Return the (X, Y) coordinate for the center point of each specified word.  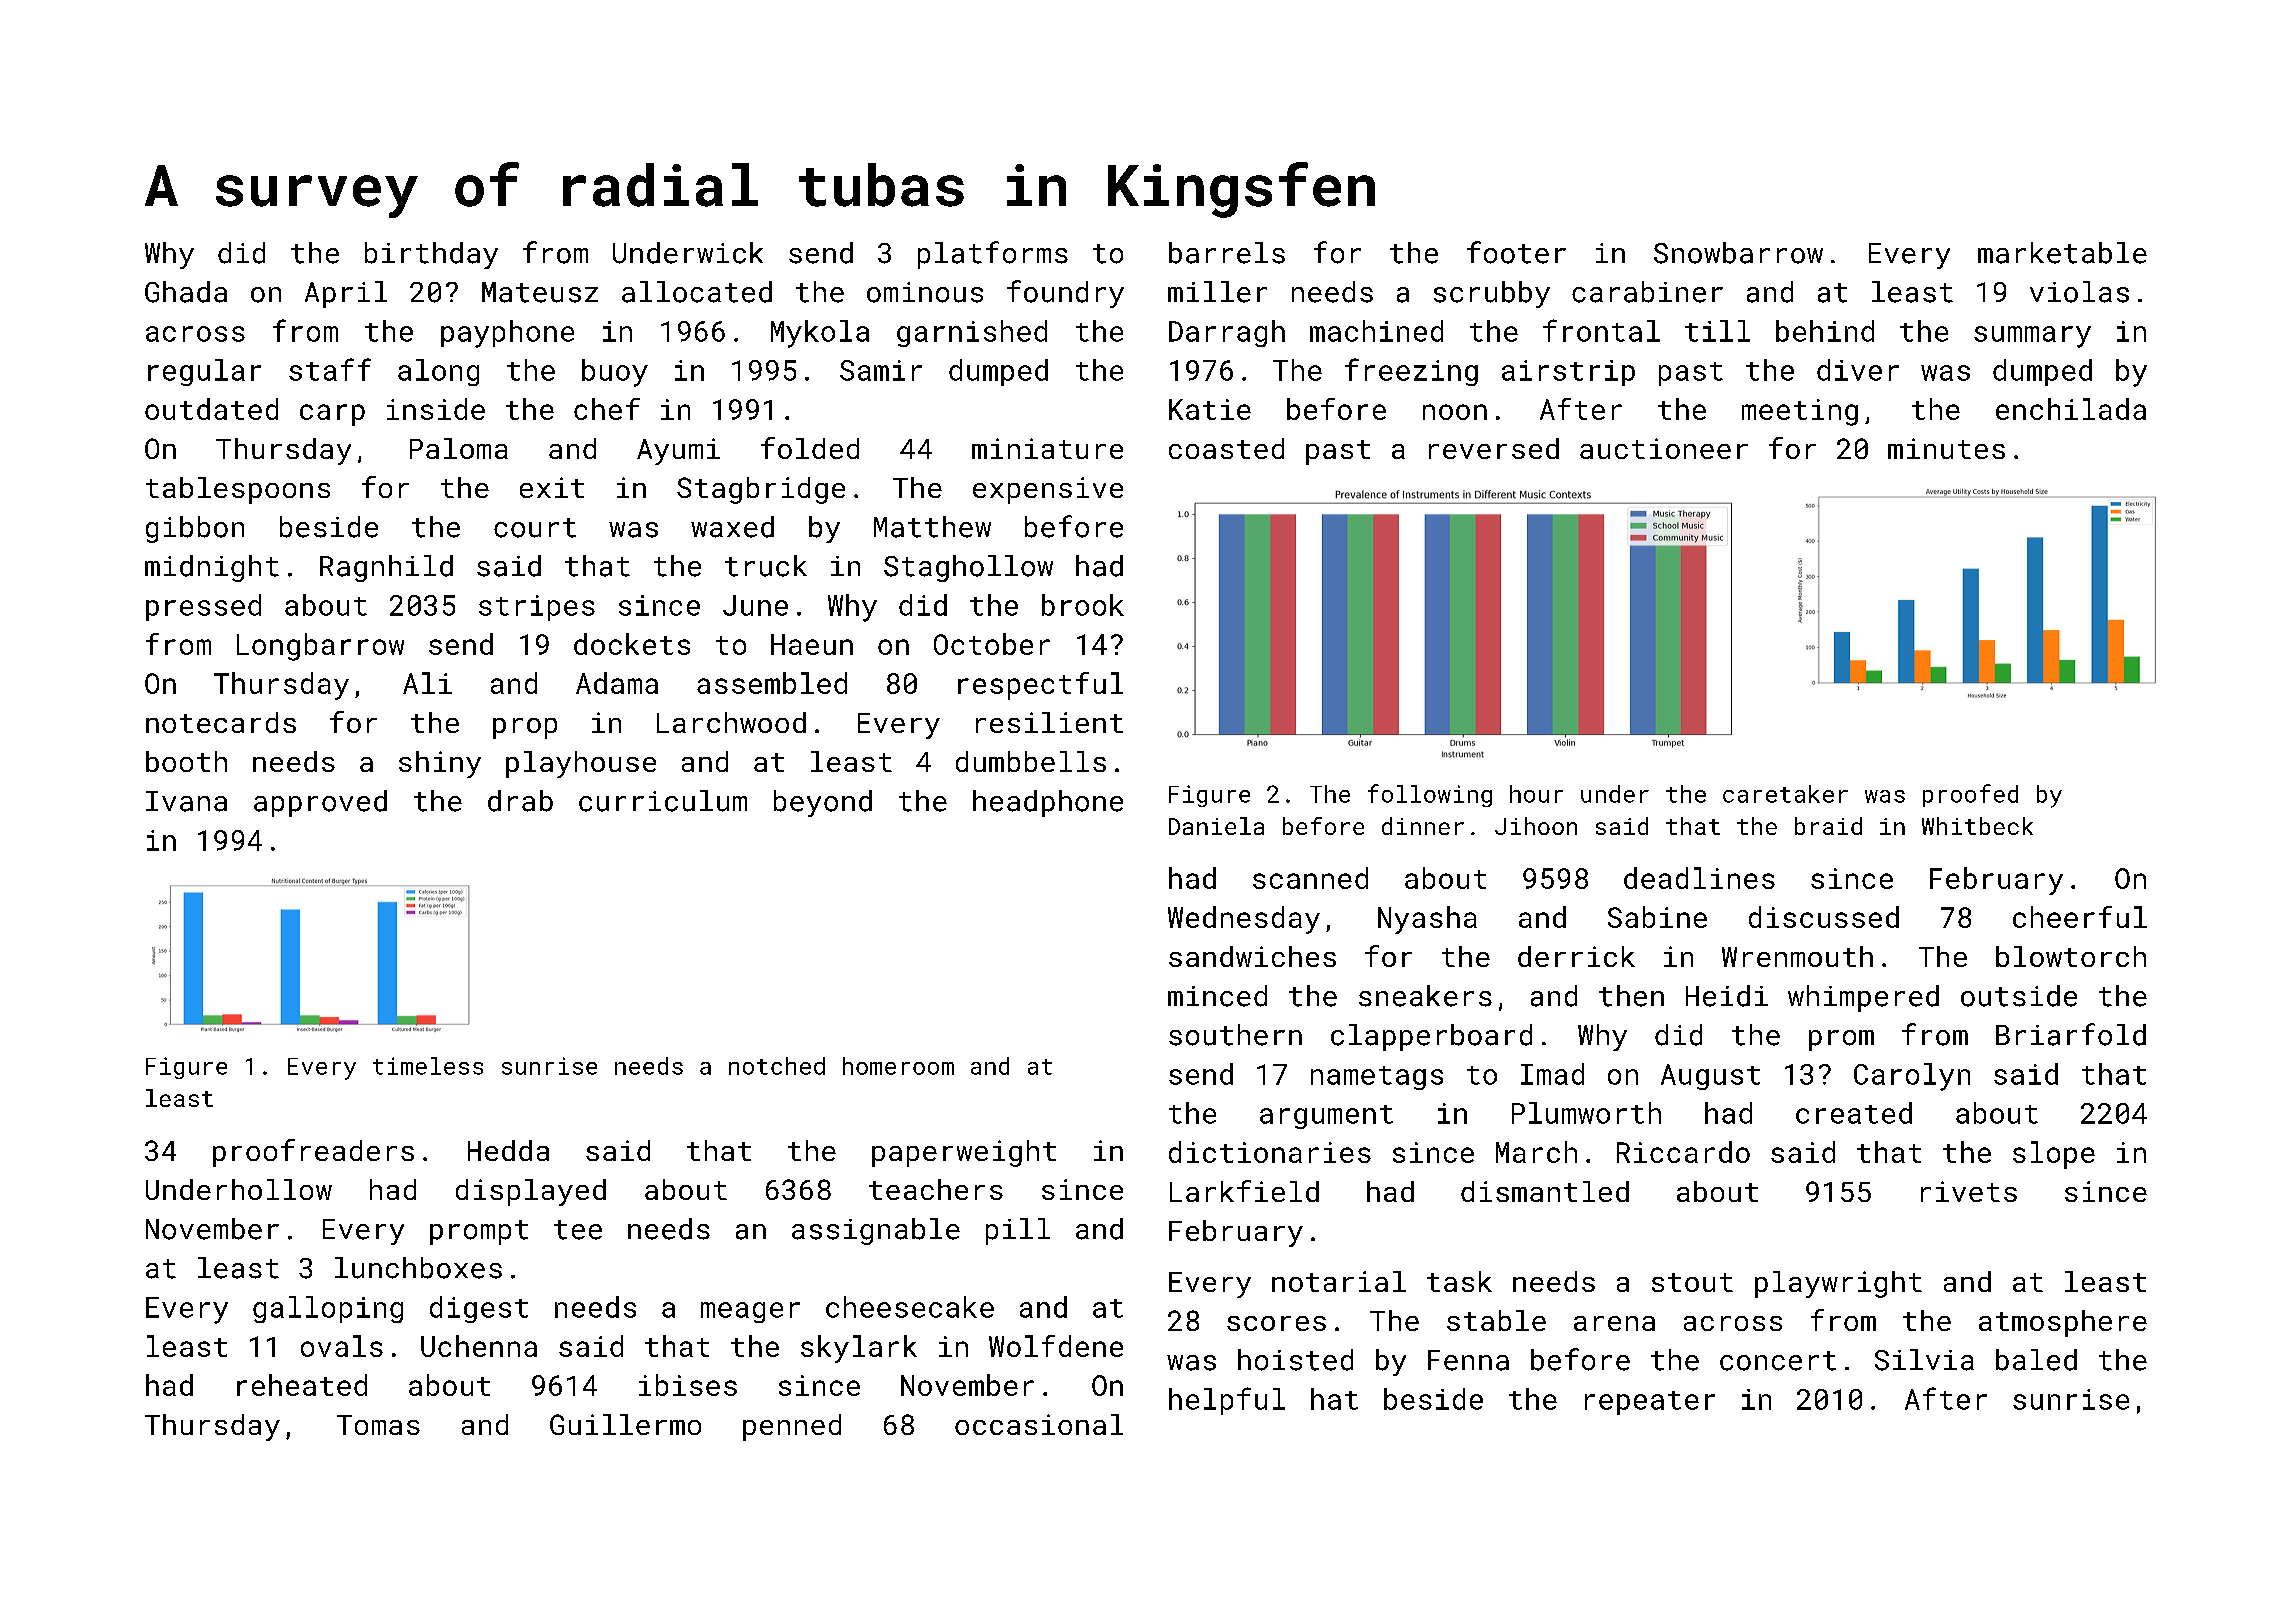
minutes (1946, 448)
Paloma (459, 448)
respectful (1040, 686)
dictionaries (1270, 1152)
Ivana (186, 801)
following (1430, 795)
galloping (328, 1309)
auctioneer (1664, 448)
